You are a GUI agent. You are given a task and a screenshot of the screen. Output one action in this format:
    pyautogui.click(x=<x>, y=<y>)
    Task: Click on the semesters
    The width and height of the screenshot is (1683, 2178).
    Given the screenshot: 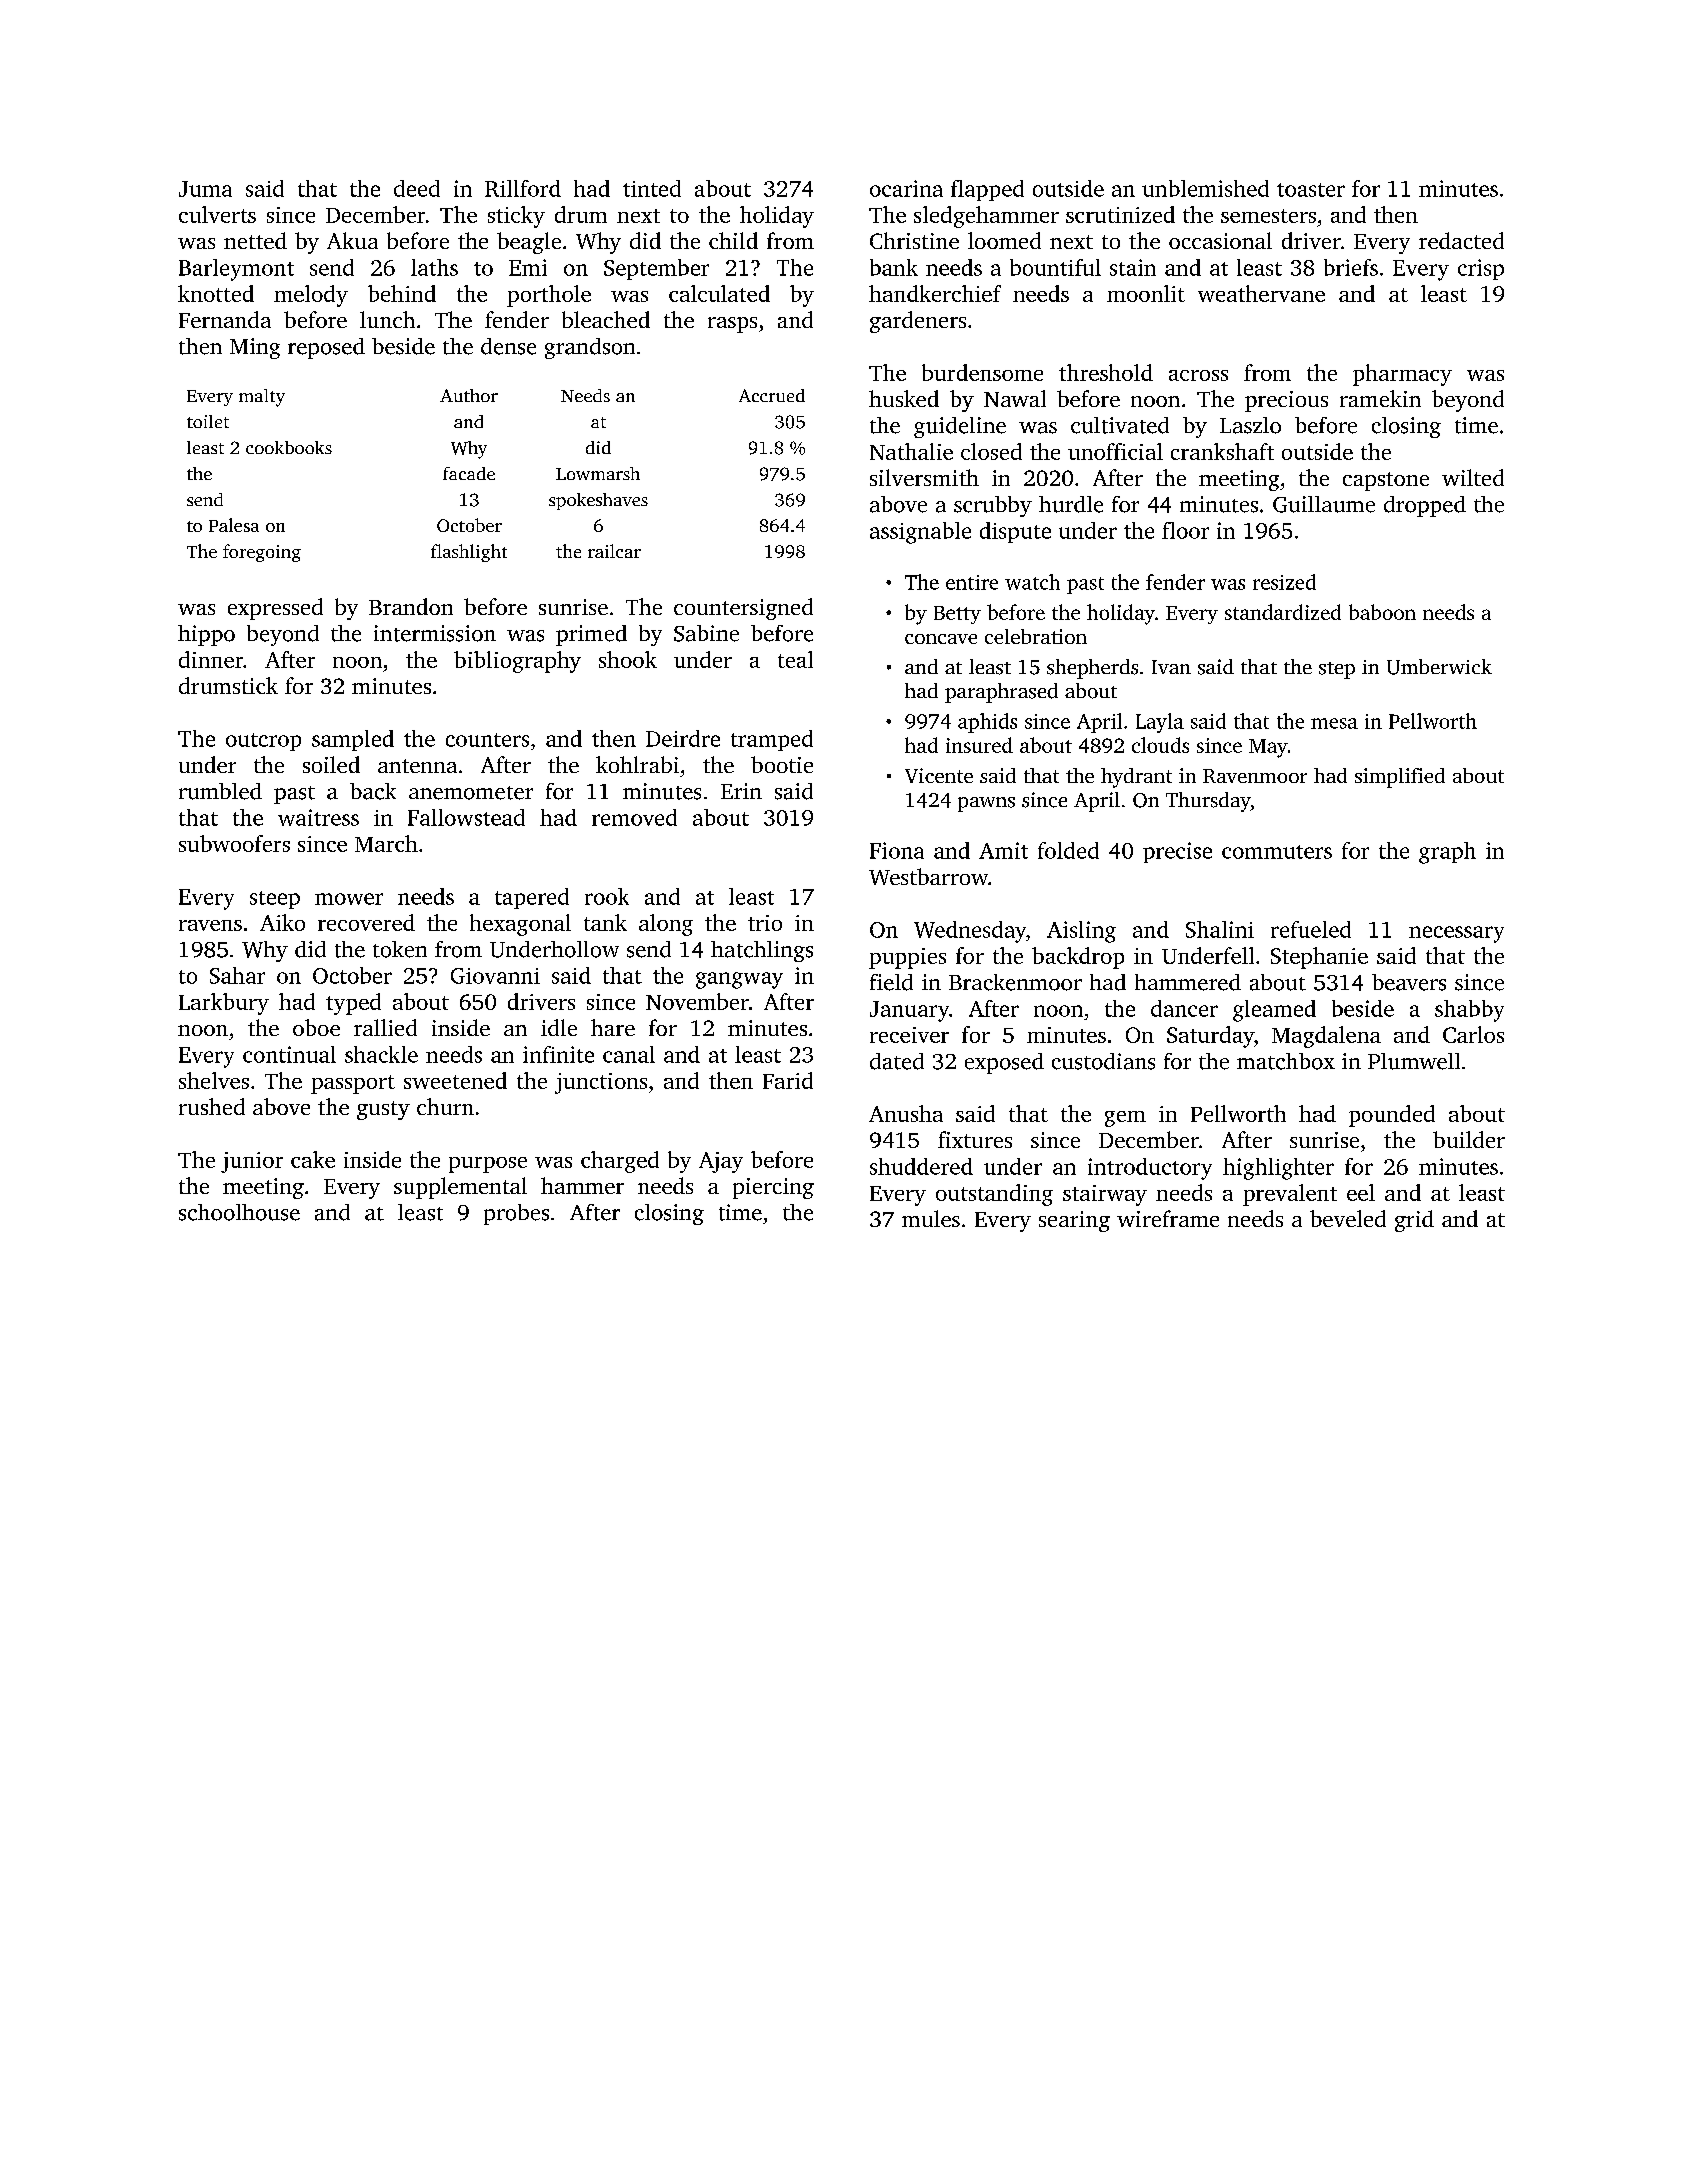 What is the action you would take?
    pyautogui.click(x=1268, y=216)
